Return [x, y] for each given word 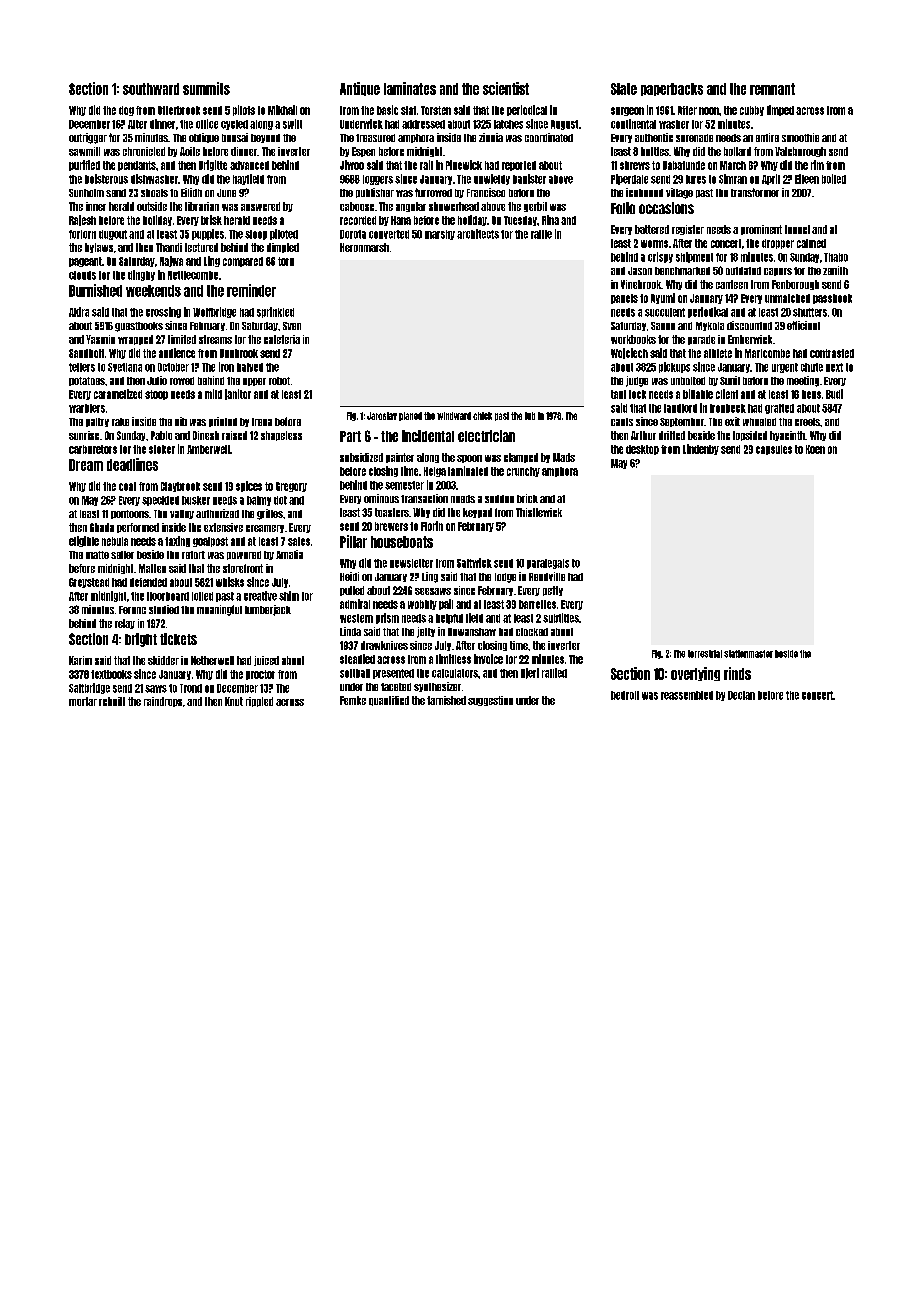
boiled [834, 179]
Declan [741, 695]
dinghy [141, 275]
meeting [803, 381]
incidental [428, 436]
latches [508, 124]
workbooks [633, 339]
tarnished [446, 700]
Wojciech [629, 353]
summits [206, 88]
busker [196, 500]
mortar [83, 701]
